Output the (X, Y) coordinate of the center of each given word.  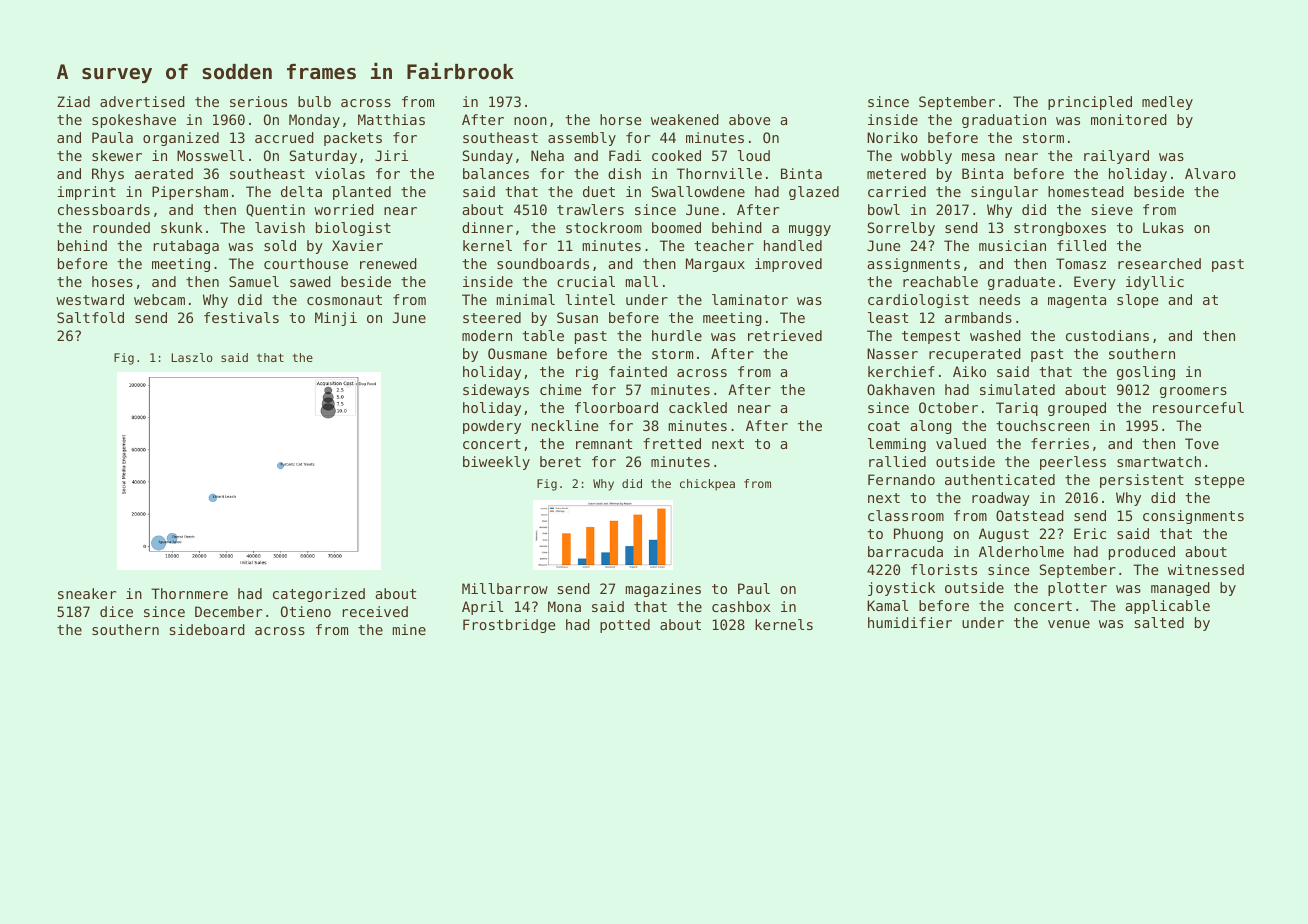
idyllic (1155, 283)
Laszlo (192, 357)
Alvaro (1210, 173)
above (749, 119)
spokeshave (134, 121)
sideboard (207, 629)
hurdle (677, 335)
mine (409, 629)
